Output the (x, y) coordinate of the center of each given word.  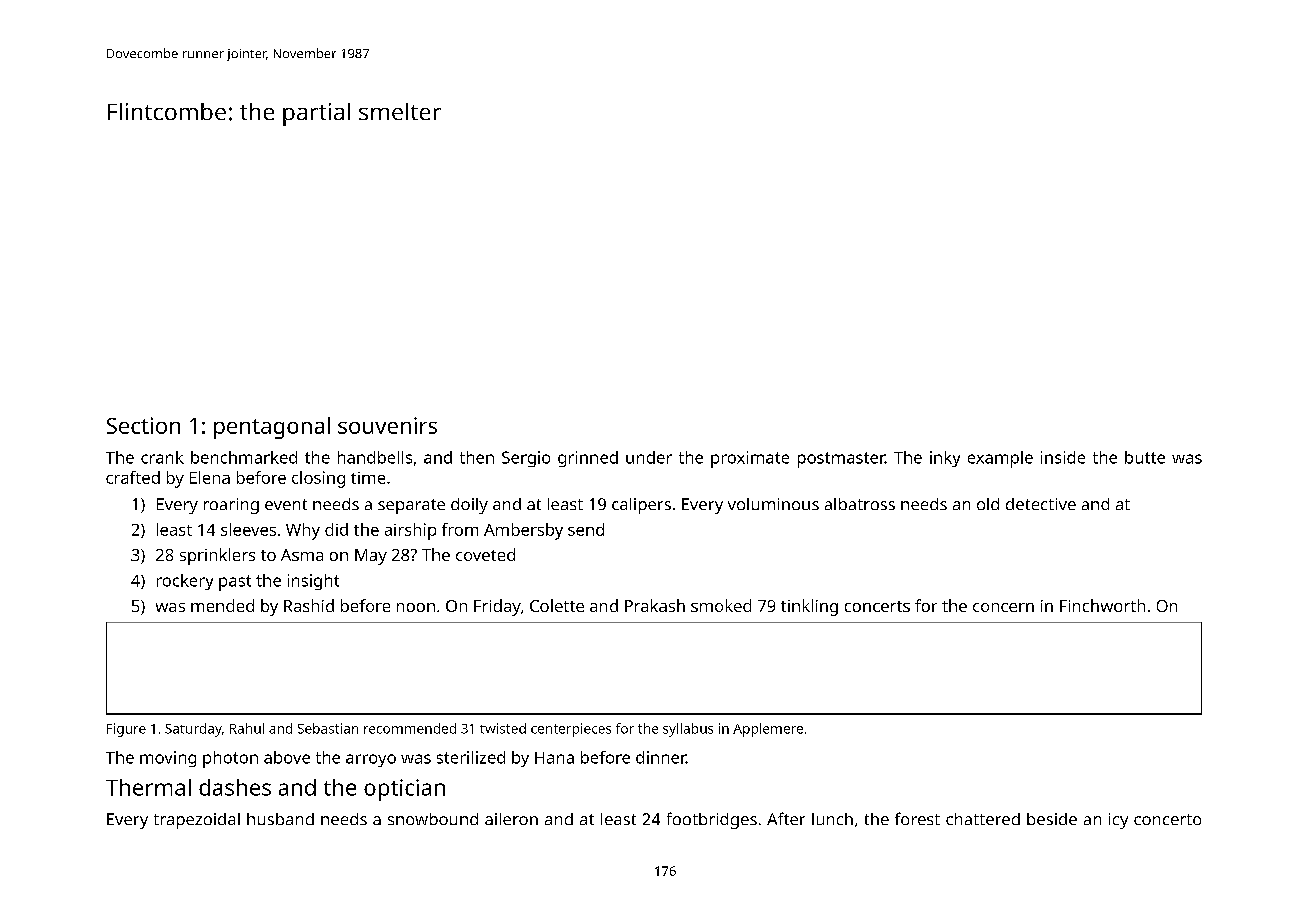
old (988, 504)
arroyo (371, 760)
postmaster (841, 460)
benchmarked (244, 457)
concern (1003, 607)
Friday (497, 607)
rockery (185, 582)
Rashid (309, 605)
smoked (721, 605)
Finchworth (1102, 605)
